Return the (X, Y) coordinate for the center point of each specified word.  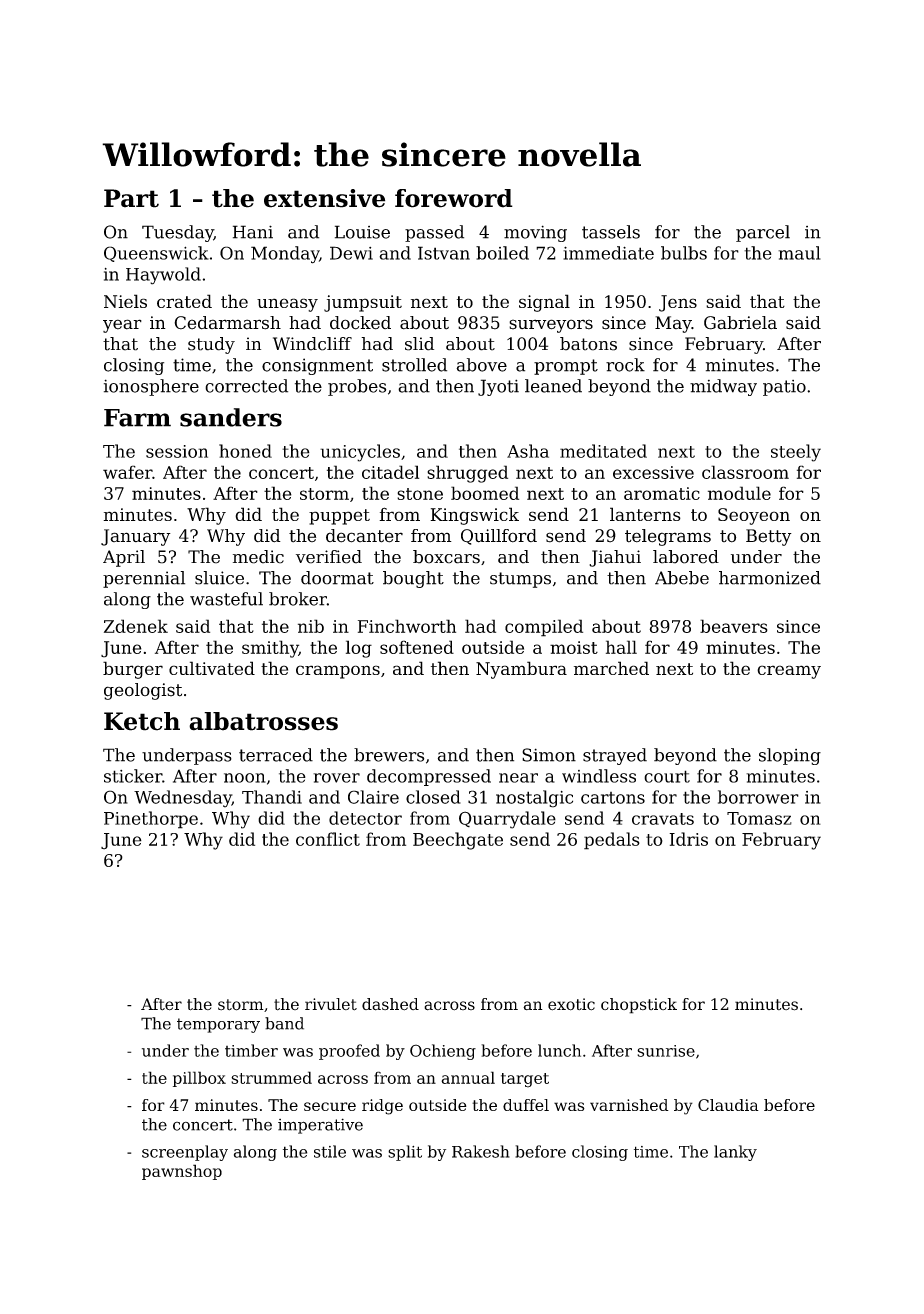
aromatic (662, 493)
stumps (520, 580)
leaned (553, 386)
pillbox (199, 1079)
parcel (763, 233)
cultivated (212, 668)
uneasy (287, 305)
